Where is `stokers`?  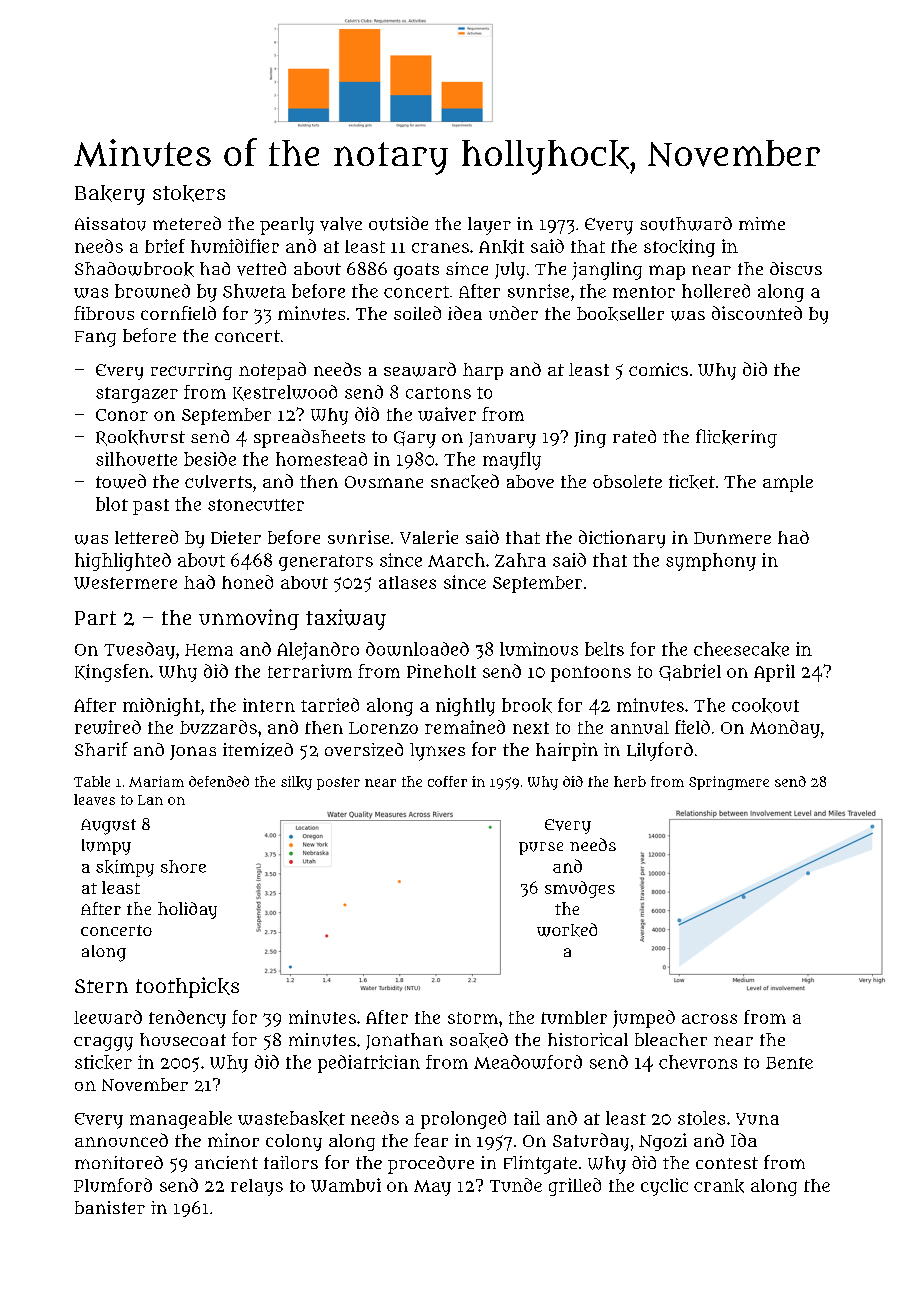 stokers is located at coordinates (189, 193).
